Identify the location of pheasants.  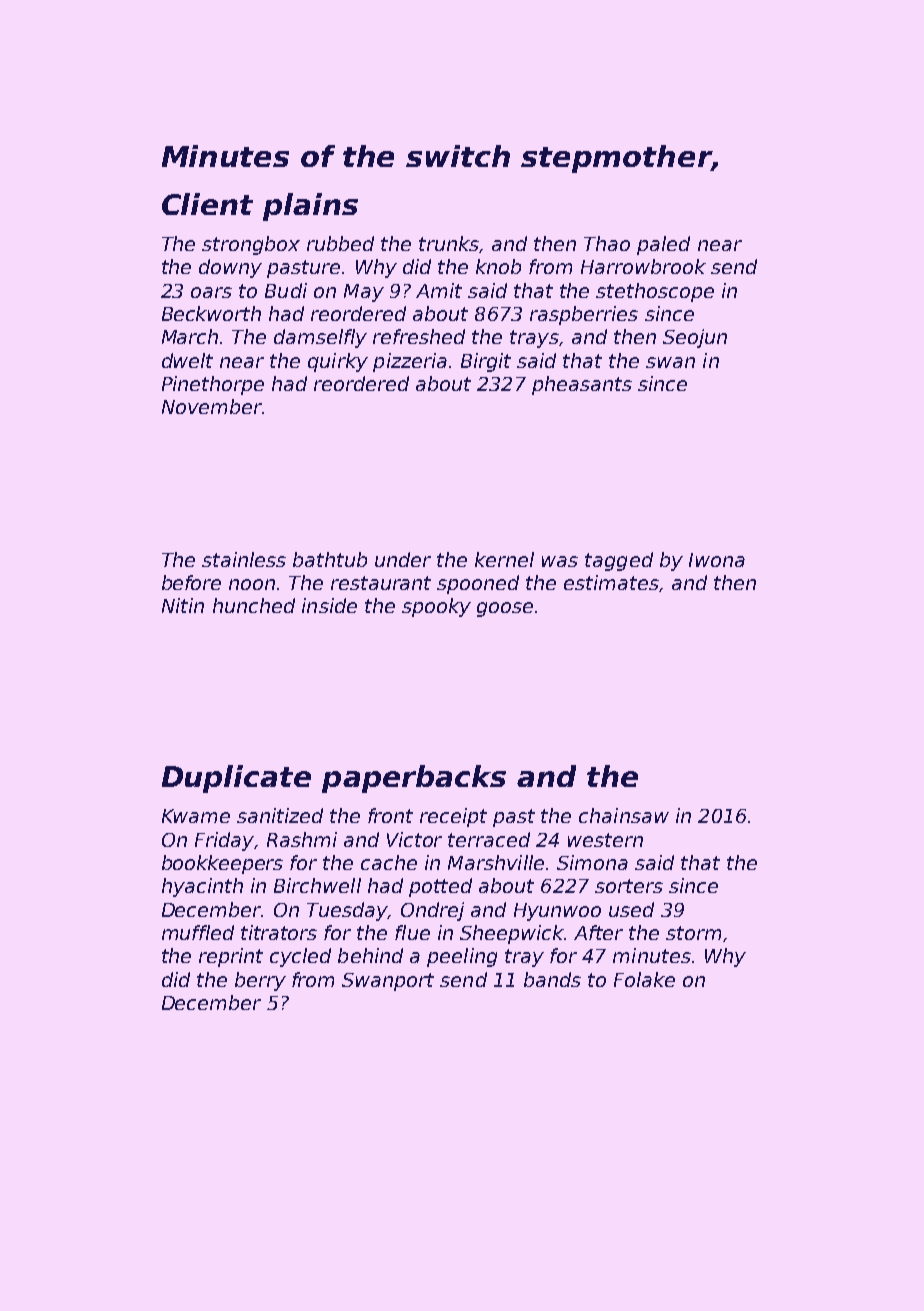
(582, 385).
